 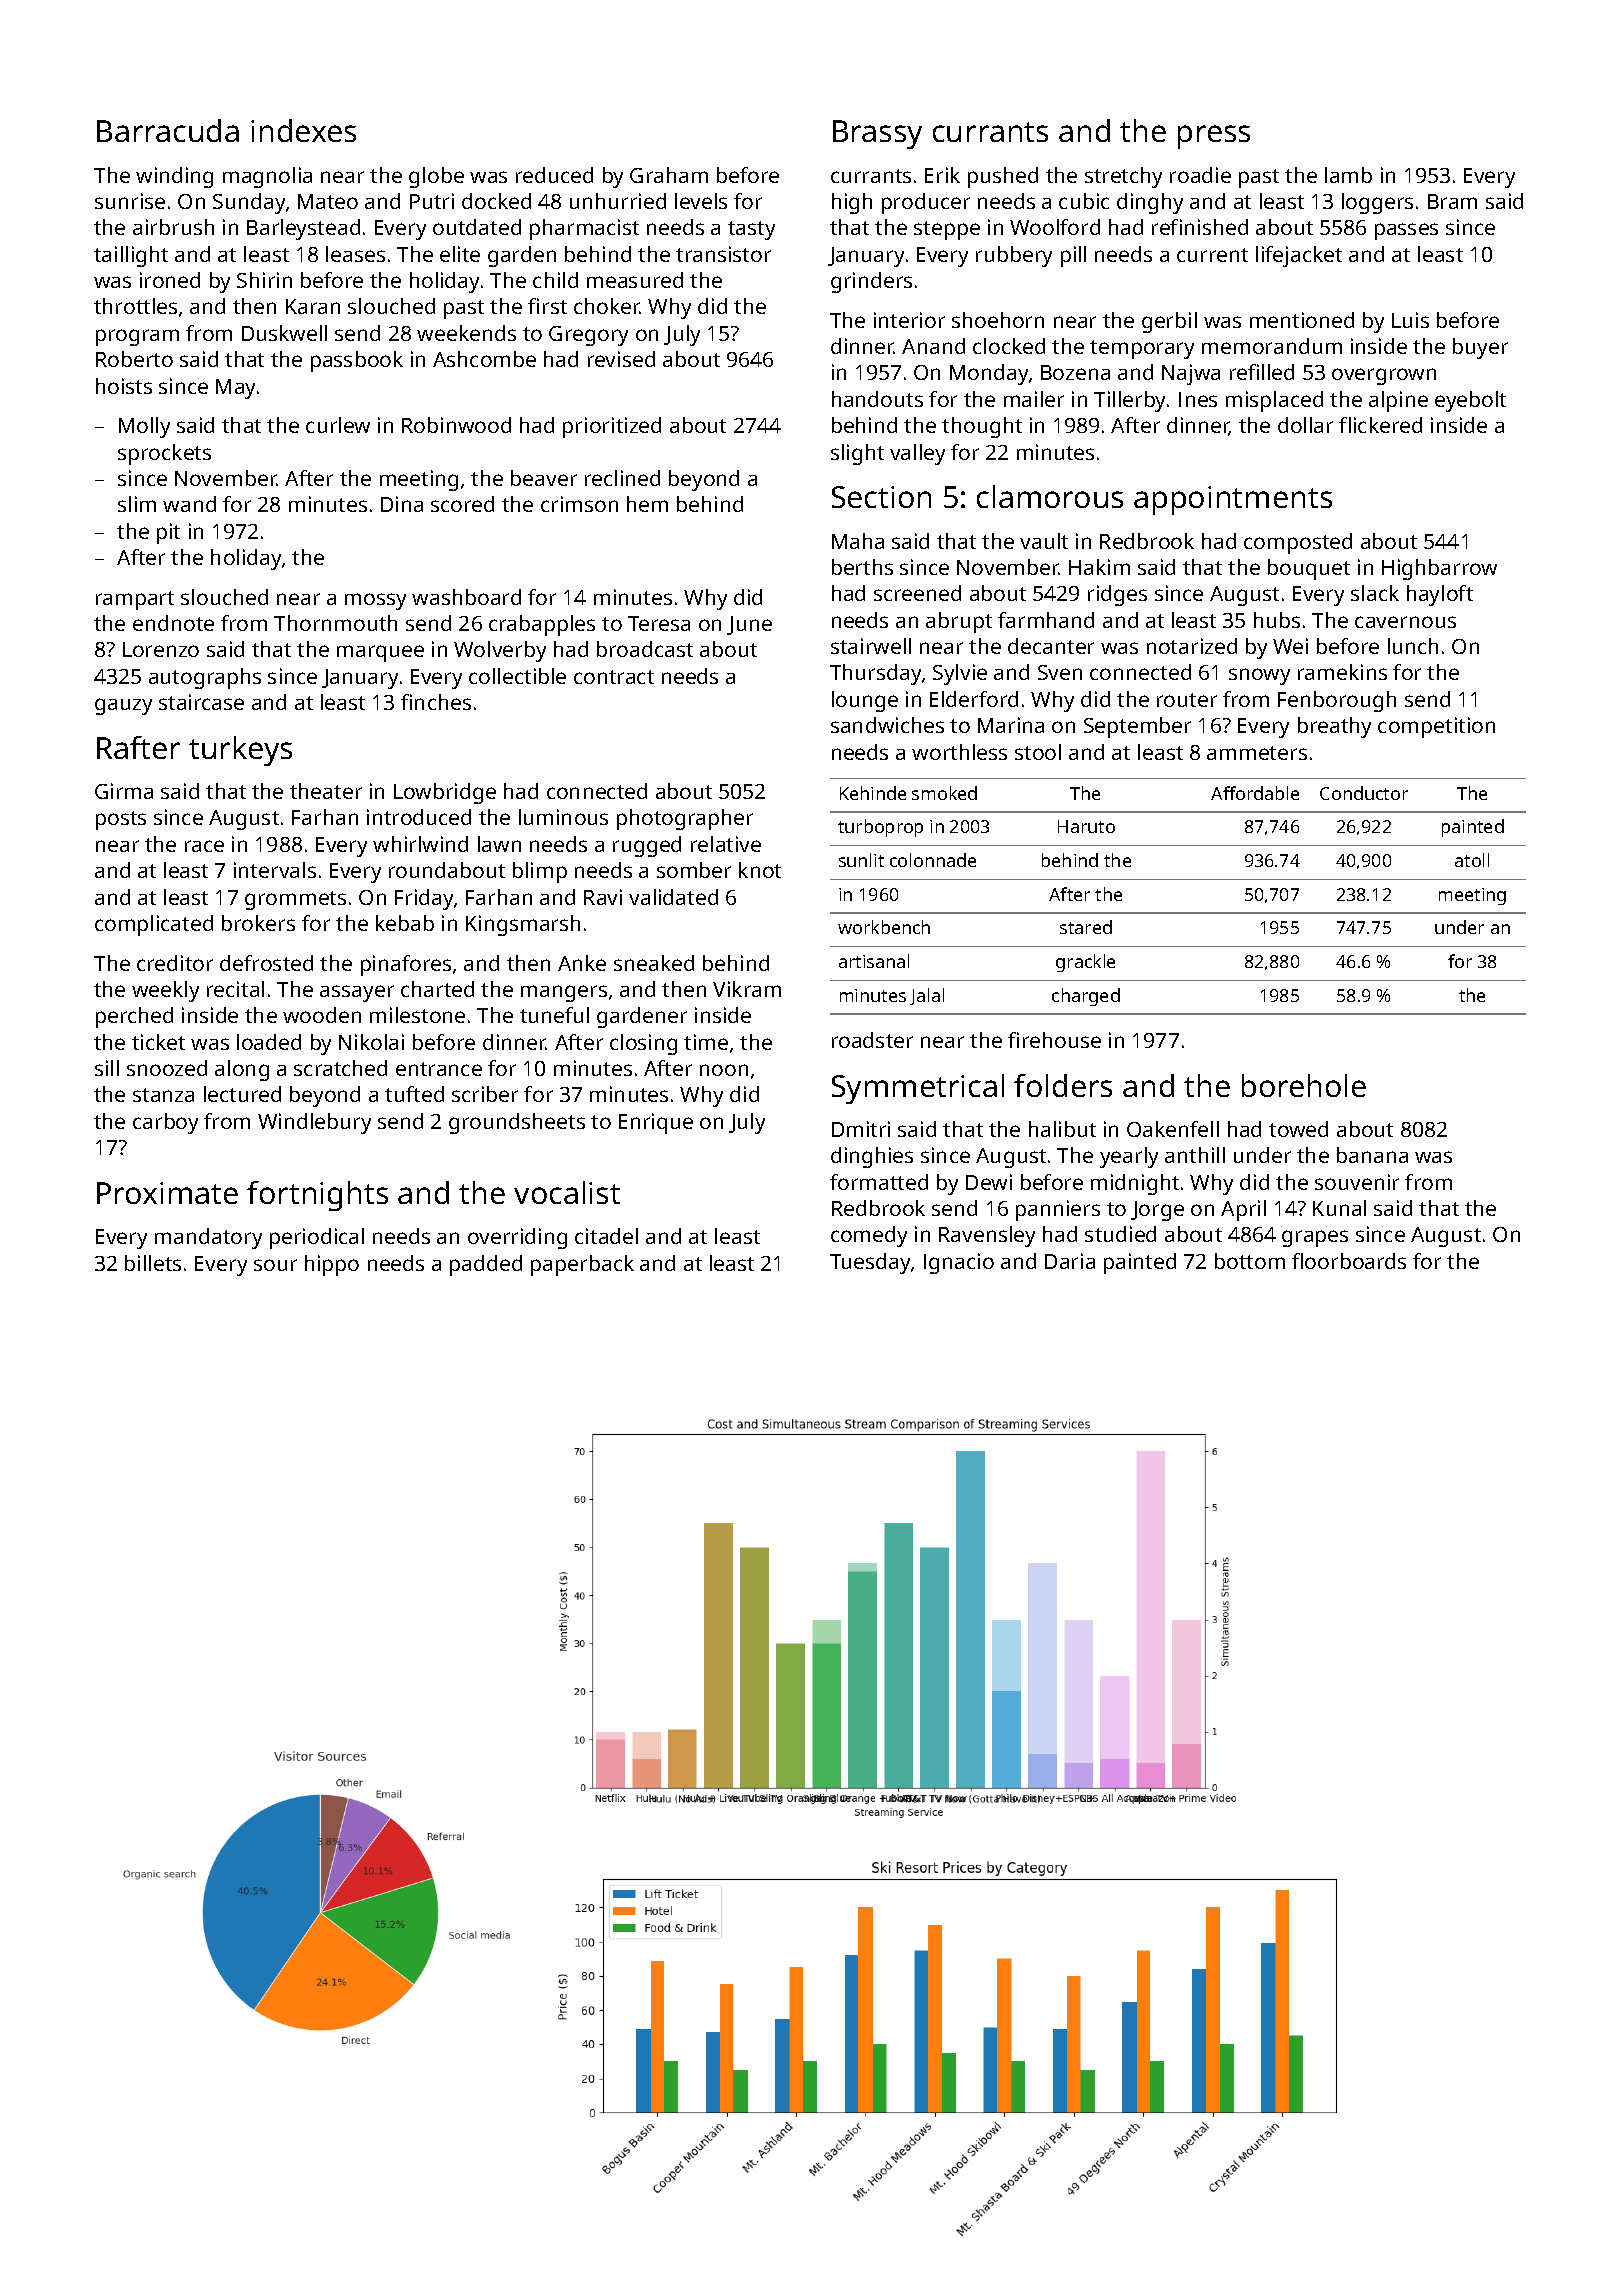 What do you see at coordinates (485, 1094) in the page?
I see `scriber` at bounding box center [485, 1094].
